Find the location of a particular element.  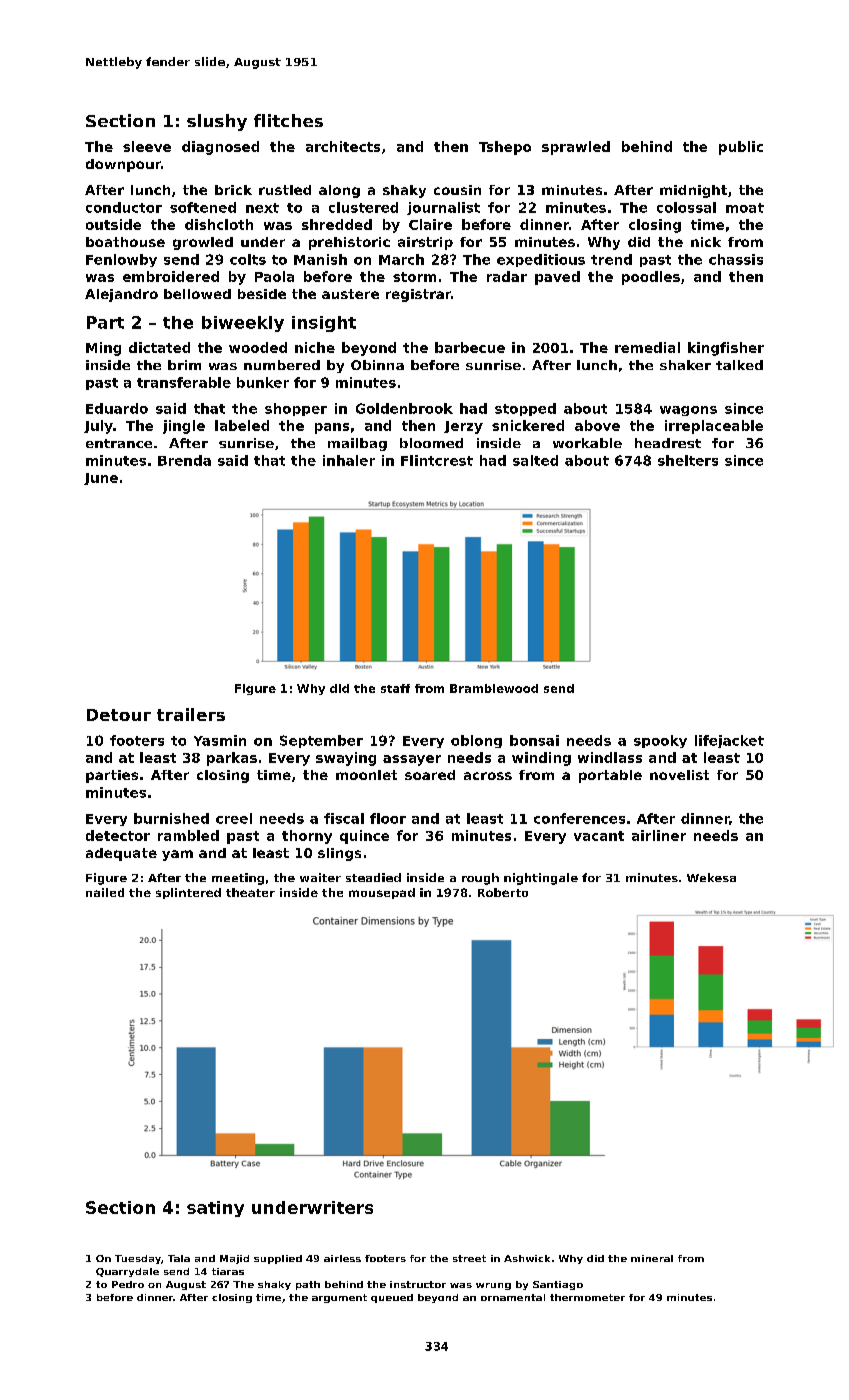

Tshepo is located at coordinates (505, 148).
